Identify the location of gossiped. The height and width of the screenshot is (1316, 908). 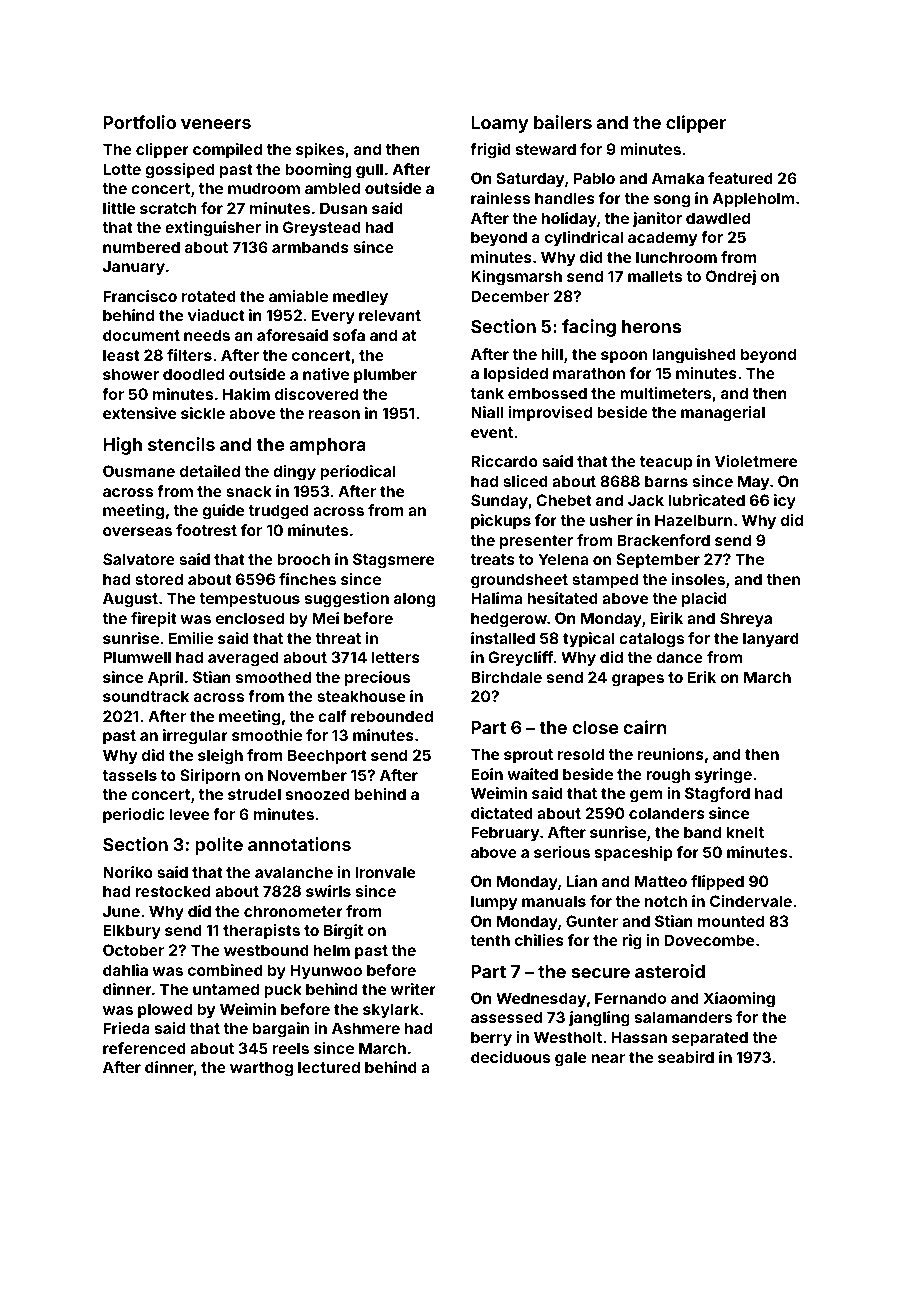
(180, 171).
